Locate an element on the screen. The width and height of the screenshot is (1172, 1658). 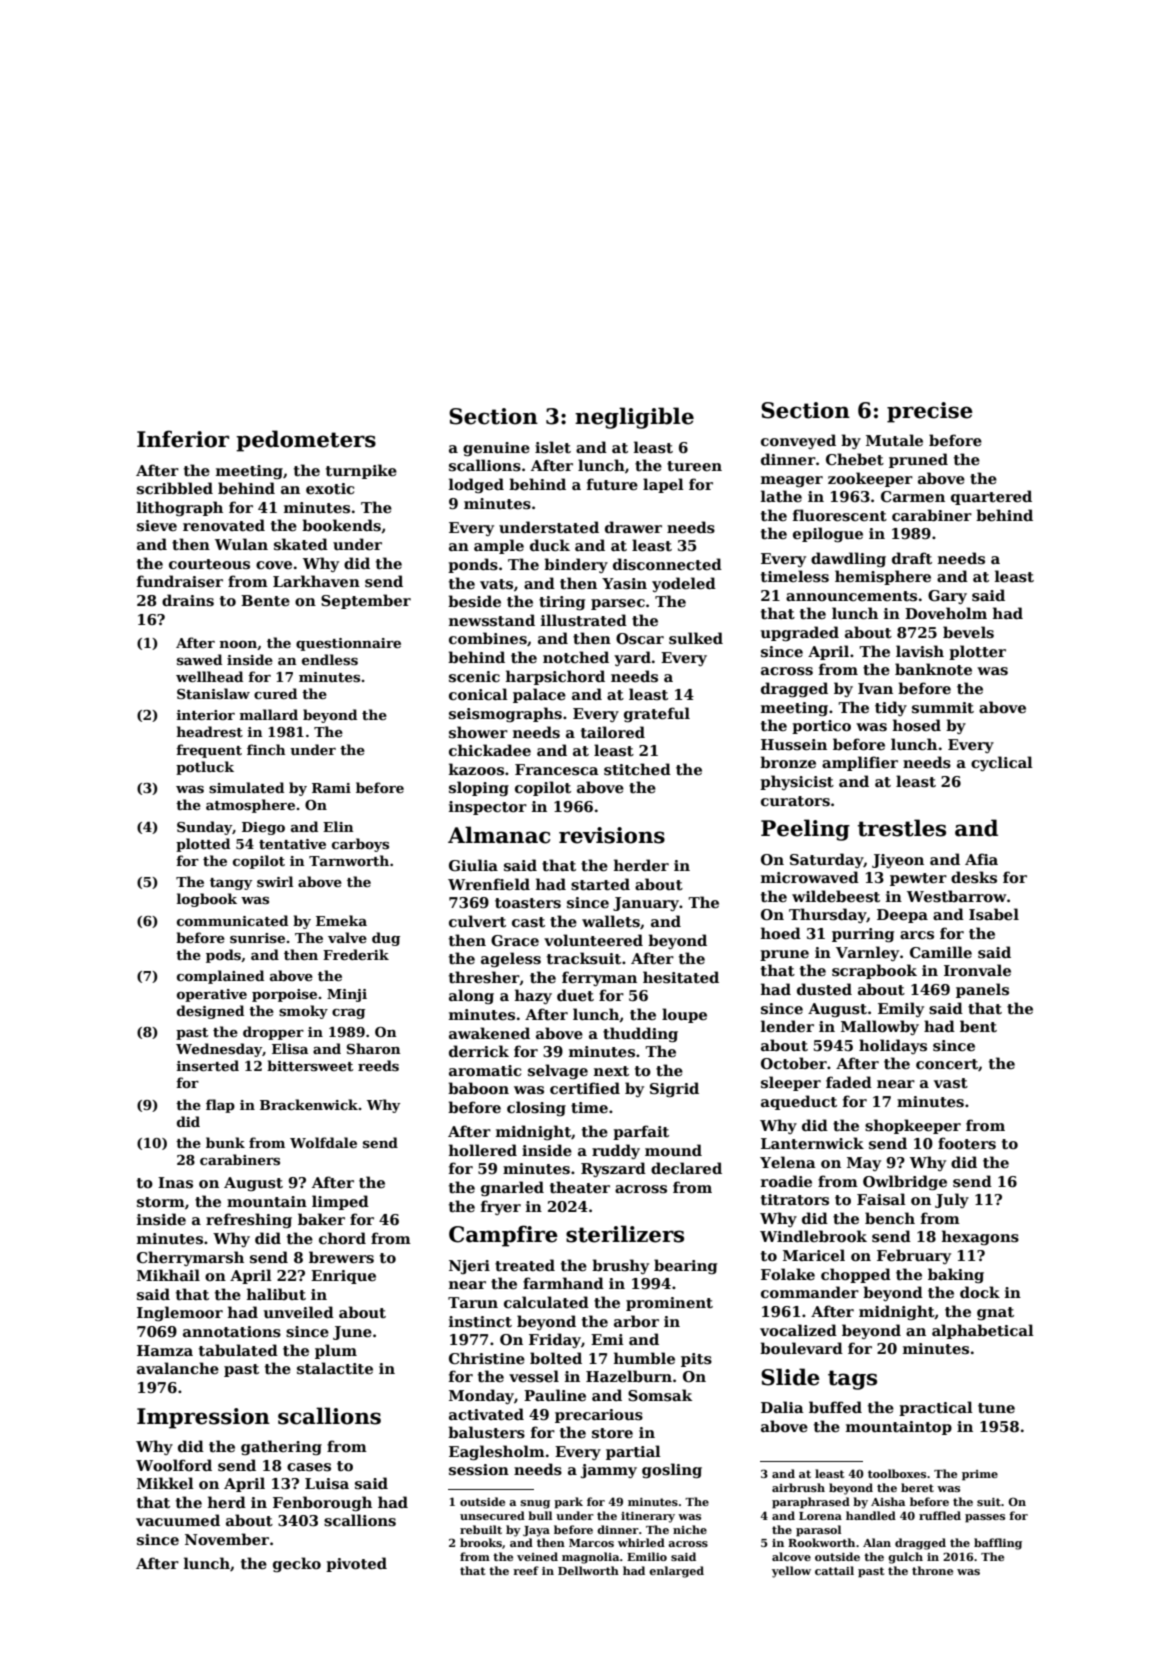
fundraiser is located at coordinates (180, 581).
